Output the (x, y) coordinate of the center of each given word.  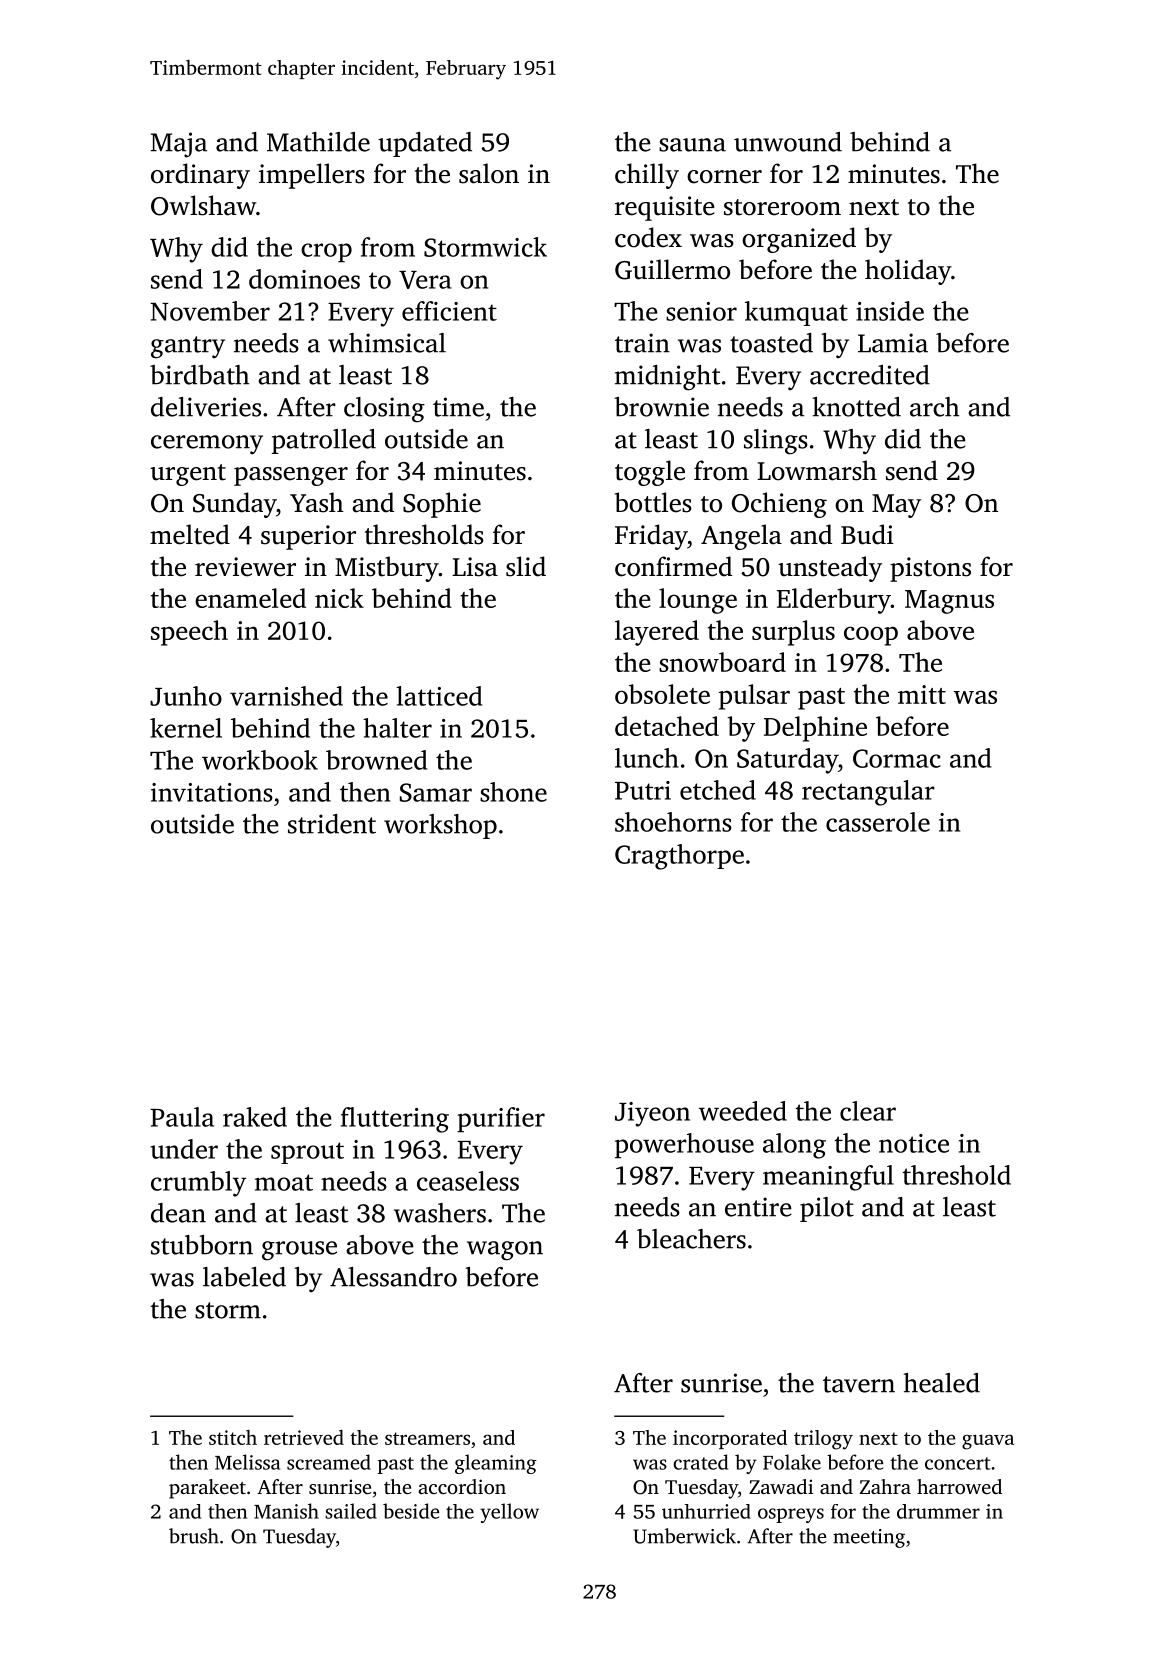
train (642, 343)
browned (376, 760)
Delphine (815, 729)
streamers (427, 1438)
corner (724, 177)
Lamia (893, 343)
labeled (244, 1277)
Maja (179, 145)
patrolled (324, 441)
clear (868, 1111)
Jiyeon (652, 1114)
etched (718, 790)
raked (255, 1117)
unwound (788, 142)
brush (194, 1536)
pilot (827, 1209)
